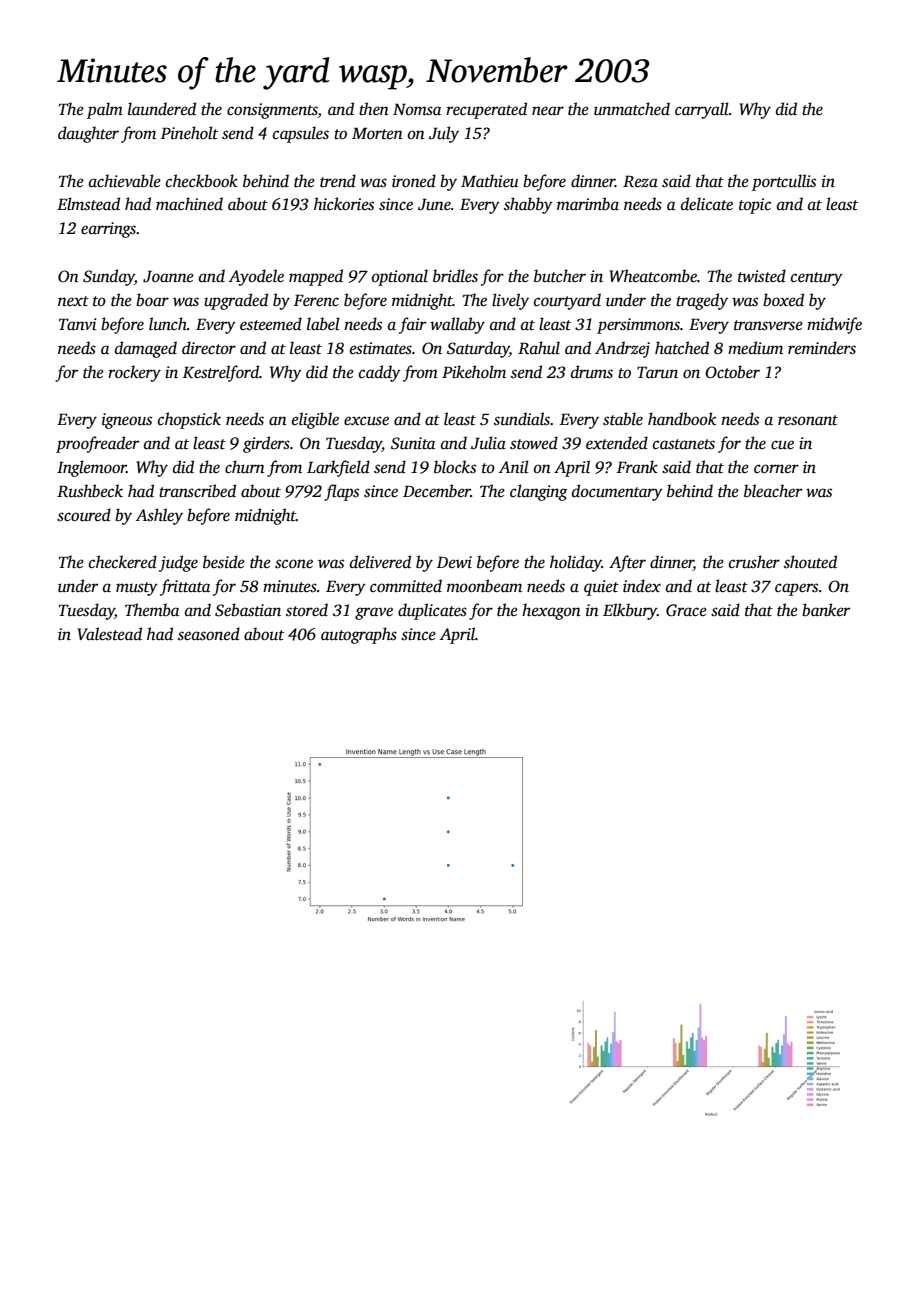 The width and height of the image is (924, 1314). What do you see at coordinates (341, 492) in the image?
I see `flaps` at bounding box center [341, 492].
